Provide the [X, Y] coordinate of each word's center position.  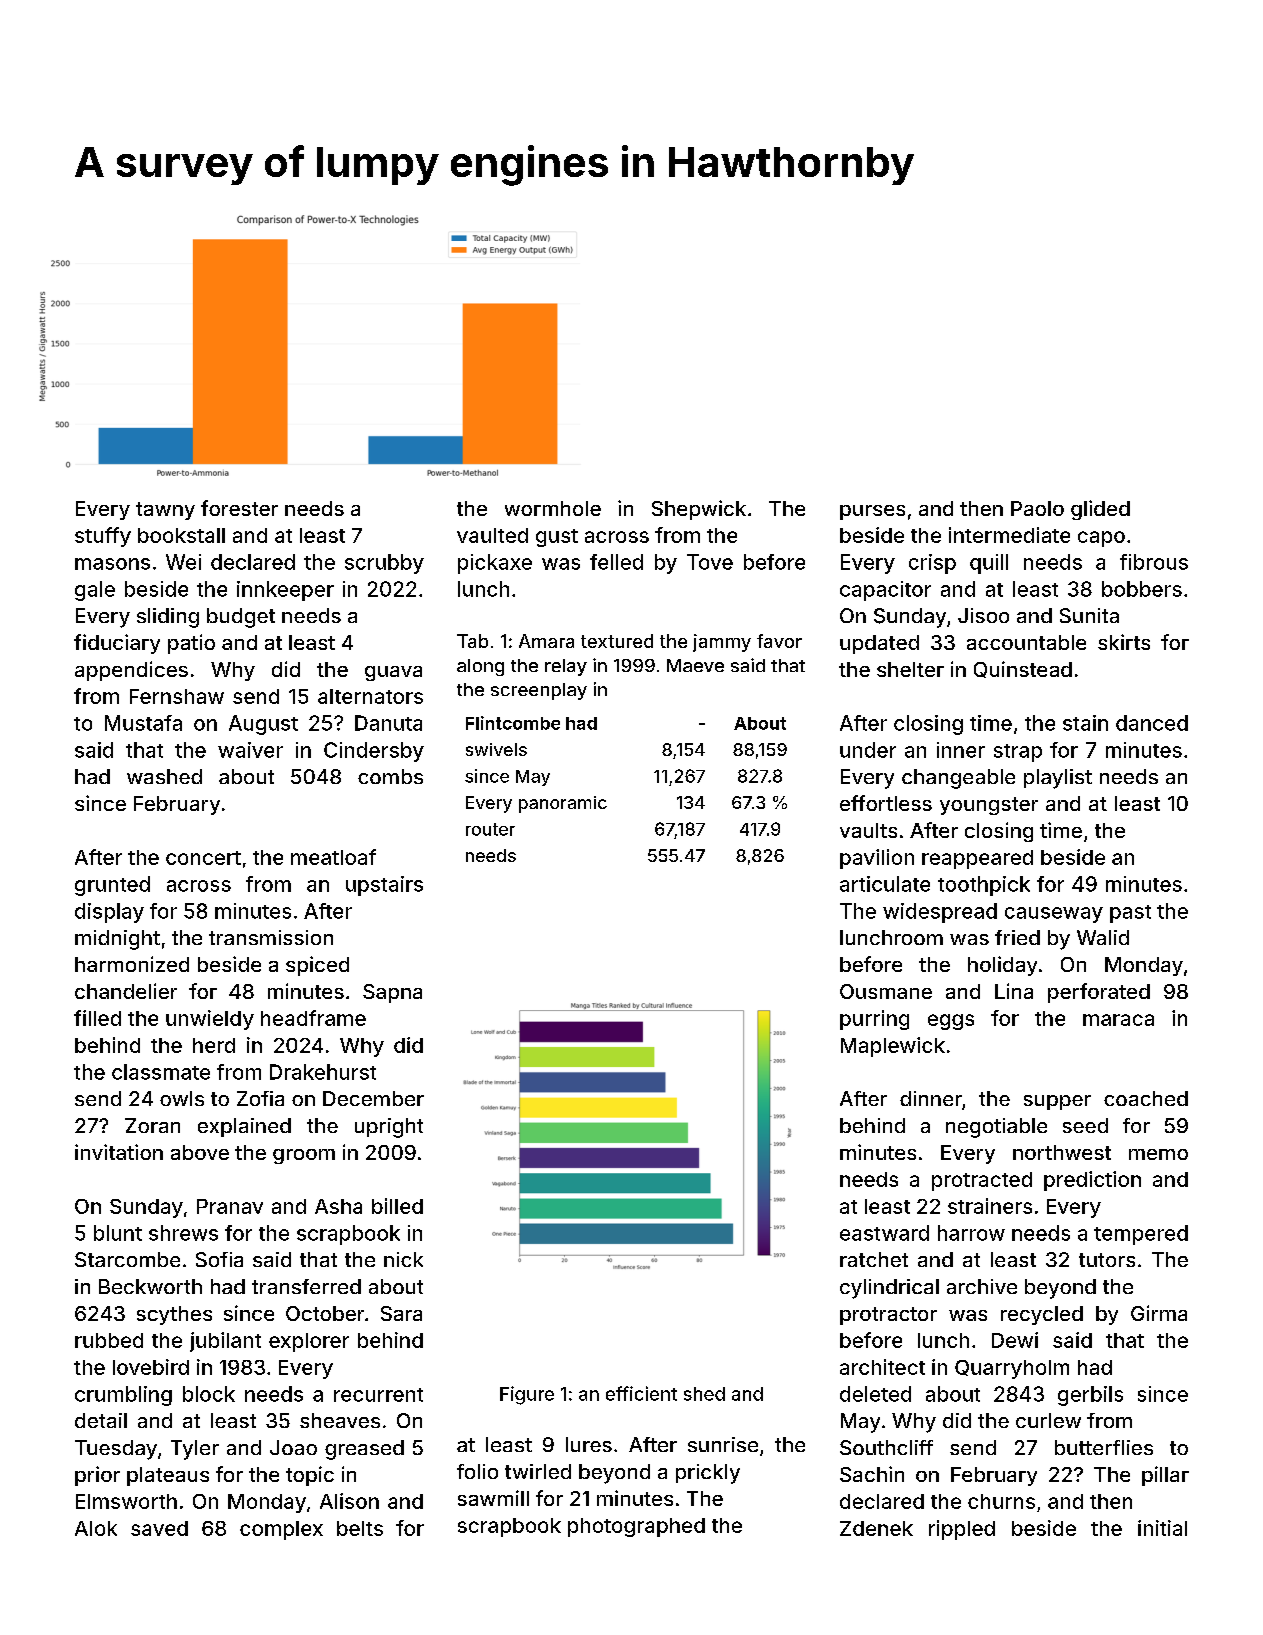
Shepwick [699, 510]
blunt [118, 1233]
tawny [165, 511]
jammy [722, 643]
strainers [990, 1206]
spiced [317, 966]
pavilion [877, 859]
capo [1101, 539]
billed [397, 1206]
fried [1017, 937]
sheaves [340, 1420]
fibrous [1154, 562]
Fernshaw [177, 696]
